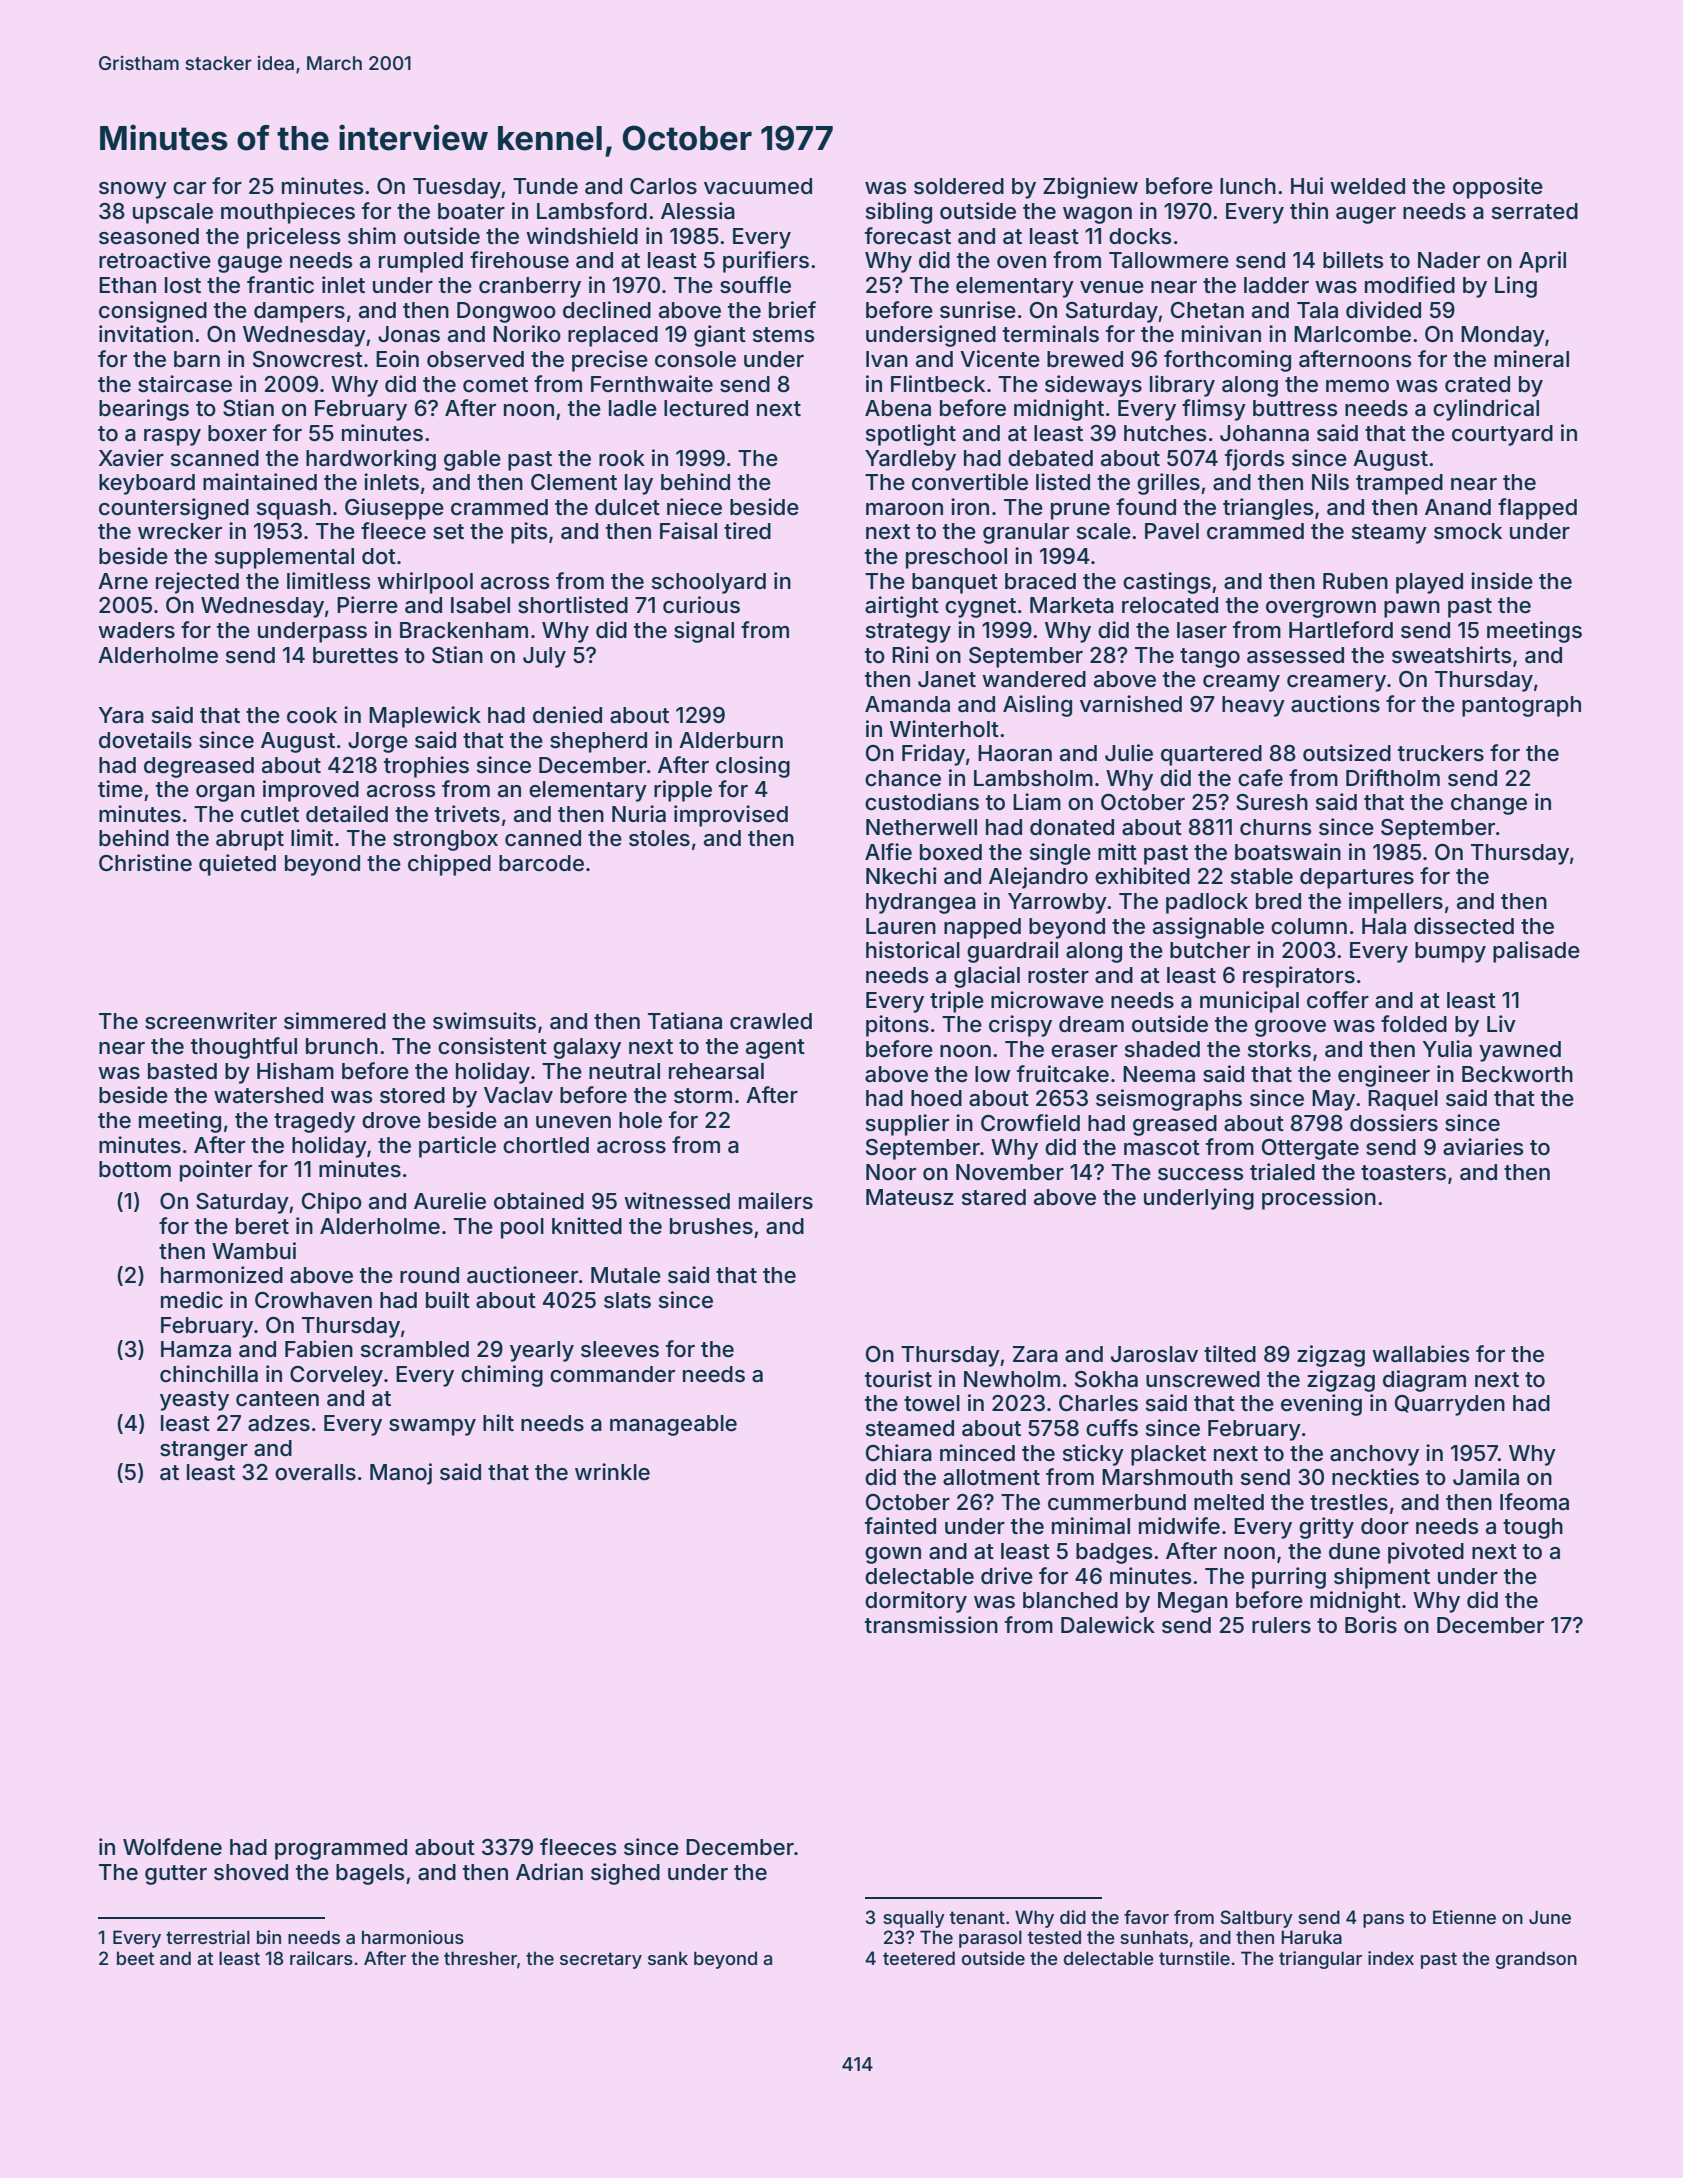 This screenshot has height=2178, width=1683. Describe the element at coordinates (1201, 1174) in the screenshot. I see `success` at that location.
